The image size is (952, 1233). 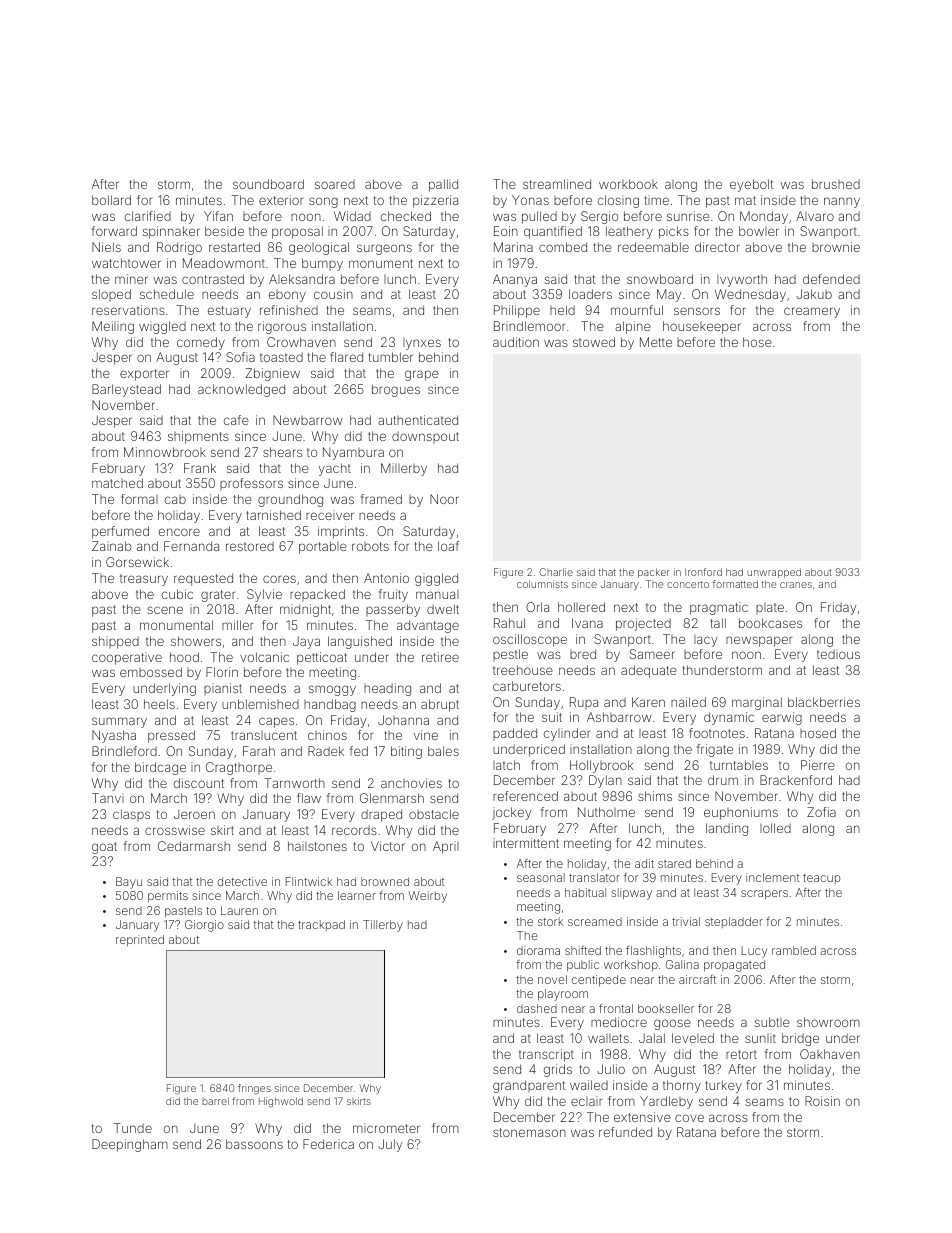 I want to click on Yifan, so click(x=218, y=216).
